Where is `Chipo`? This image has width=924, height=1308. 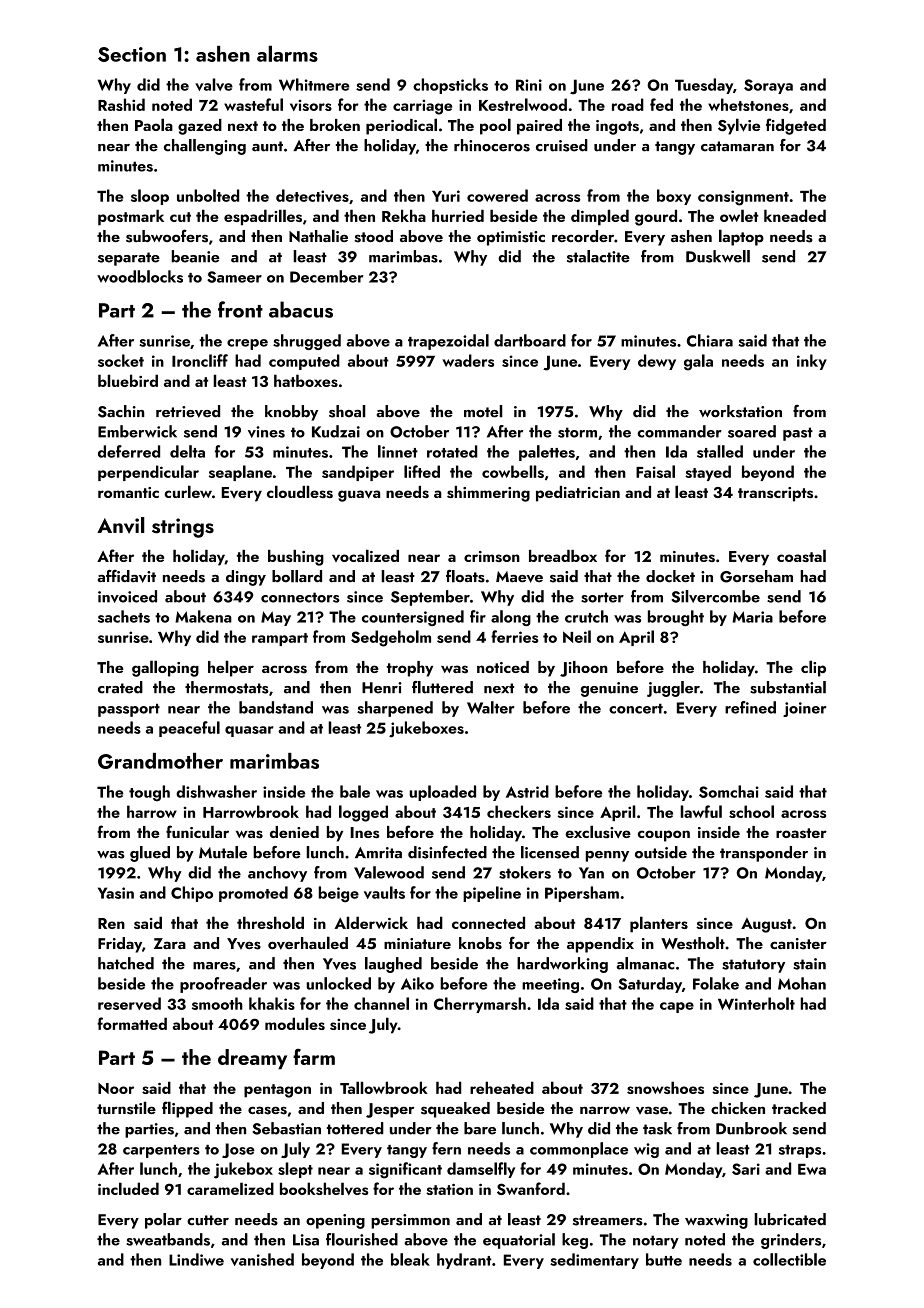
Chipo is located at coordinates (192, 894).
